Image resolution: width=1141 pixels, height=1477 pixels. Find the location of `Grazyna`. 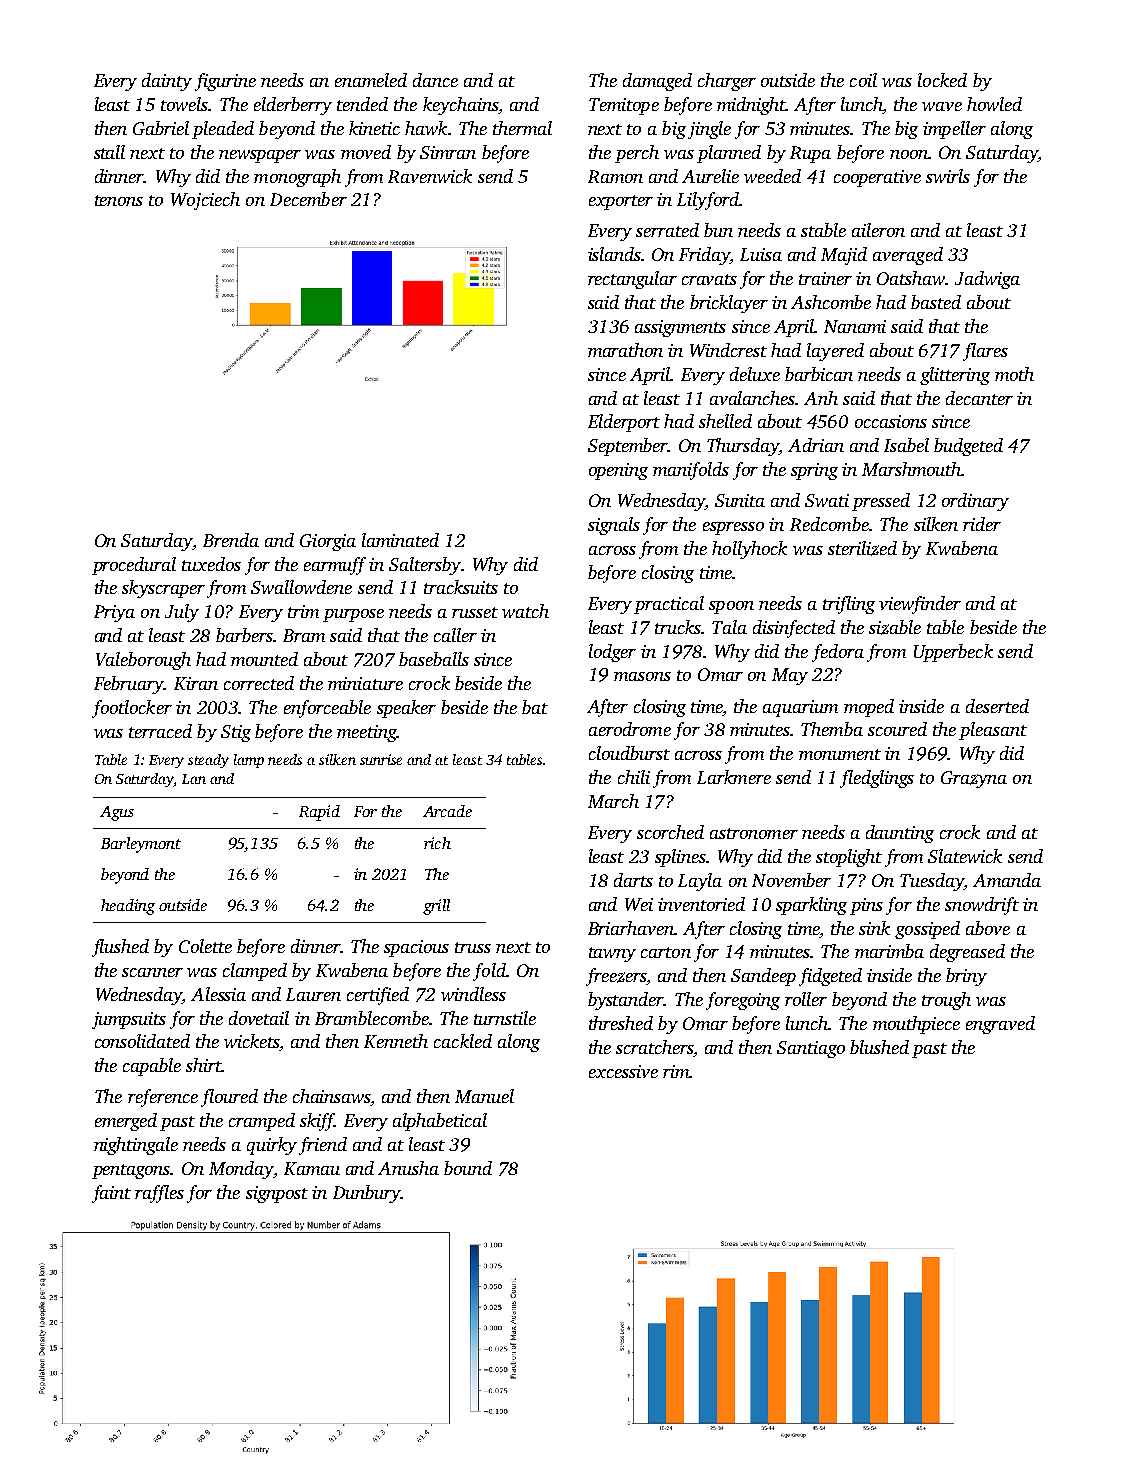

Grazyna is located at coordinates (974, 779).
